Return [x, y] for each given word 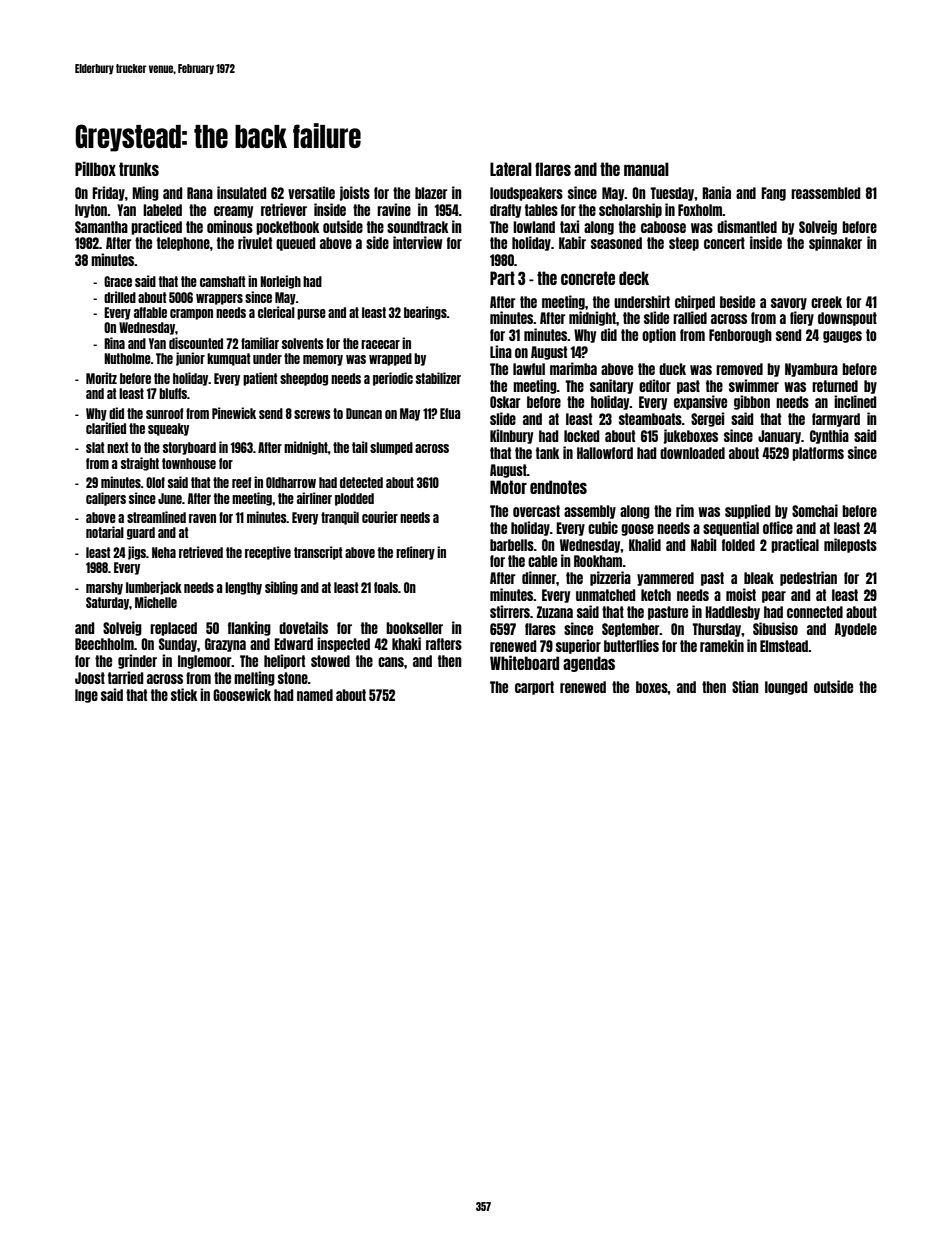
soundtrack [418, 227]
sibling [281, 588]
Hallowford [605, 453]
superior [578, 646]
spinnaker [835, 243]
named [315, 695]
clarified [106, 428]
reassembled [826, 193]
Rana [200, 193]
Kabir [572, 242]
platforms [818, 454]
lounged [786, 688]
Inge [86, 696]
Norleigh [280, 282]
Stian [745, 686]
